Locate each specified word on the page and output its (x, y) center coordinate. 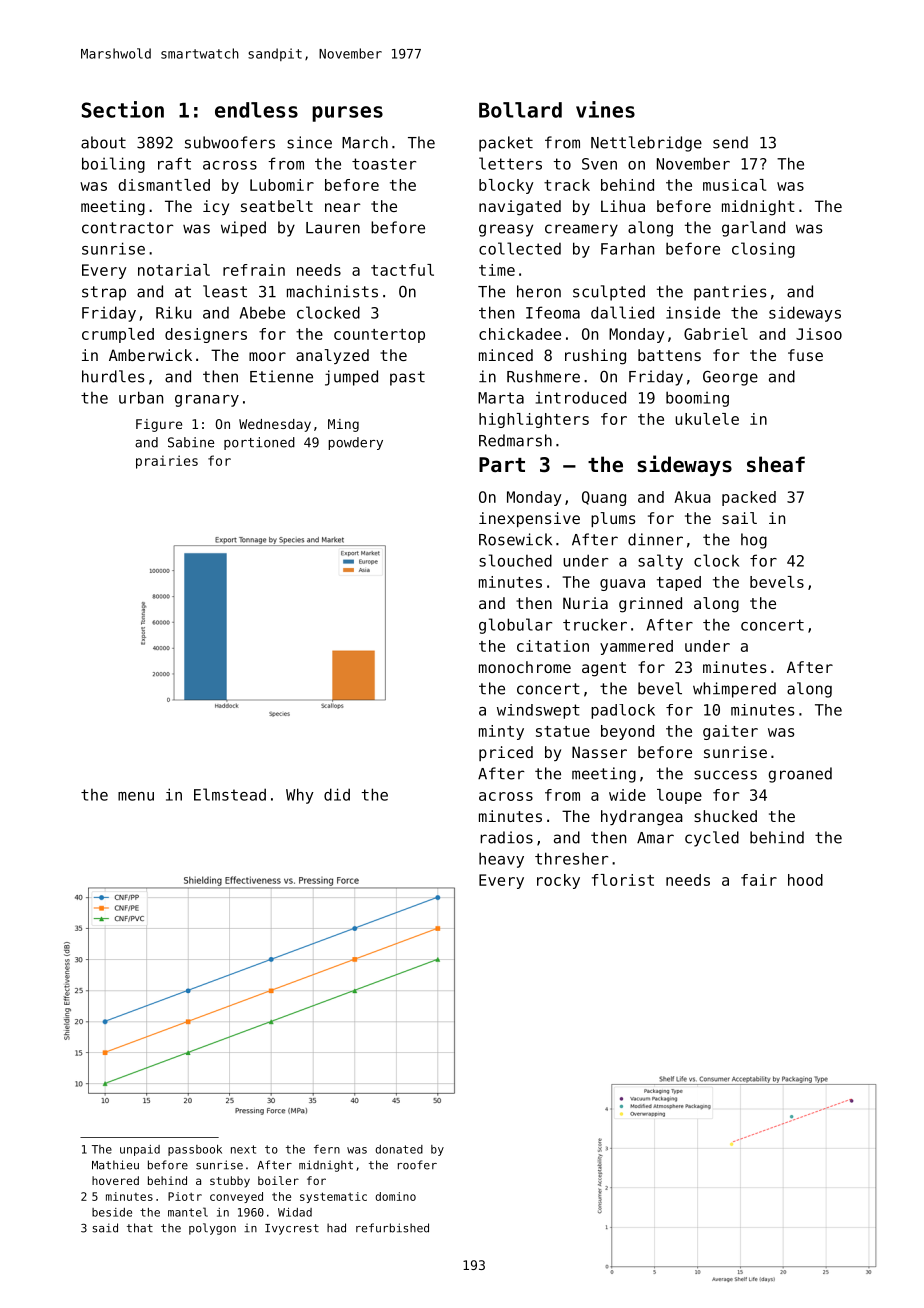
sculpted (609, 293)
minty (501, 732)
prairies (167, 462)
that (140, 1228)
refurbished (392, 1228)
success (725, 775)
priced (506, 753)
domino (395, 1196)
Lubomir (282, 185)
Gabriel (716, 334)
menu (136, 796)
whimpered (734, 690)
